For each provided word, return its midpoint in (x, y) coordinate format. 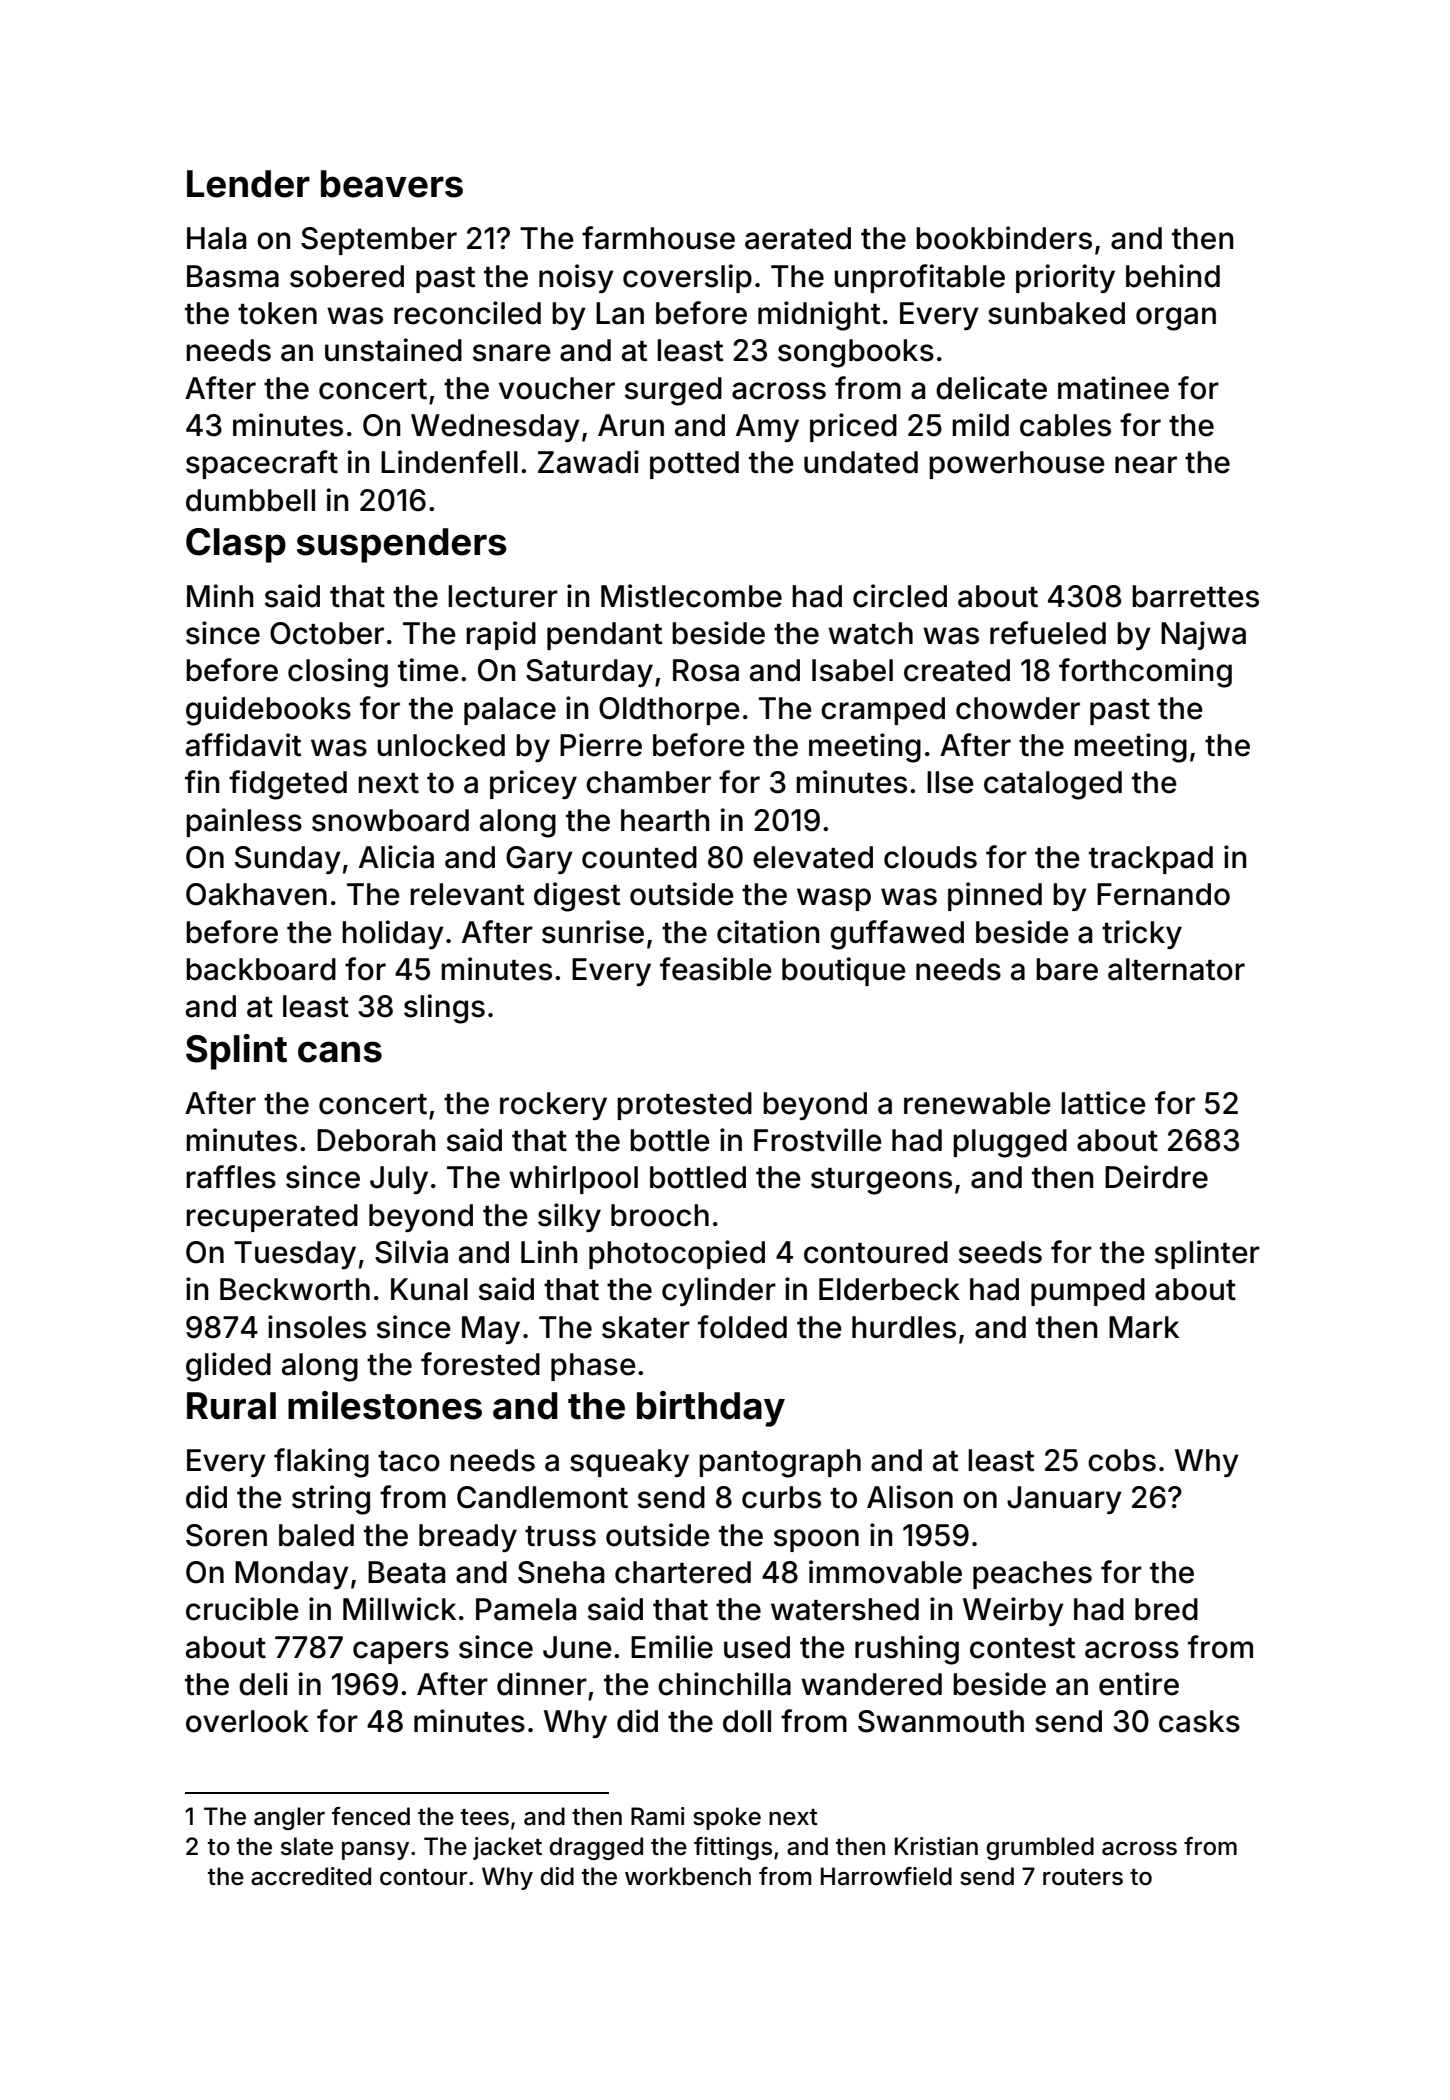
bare (1067, 969)
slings (444, 1009)
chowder (1018, 708)
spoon (816, 1540)
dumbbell (250, 500)
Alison (910, 1497)
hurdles (904, 1327)
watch (870, 633)
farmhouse (658, 238)
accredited (311, 1876)
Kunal (429, 1289)
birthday (711, 1409)
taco (409, 1461)
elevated (813, 857)
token (277, 313)
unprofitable (919, 278)
